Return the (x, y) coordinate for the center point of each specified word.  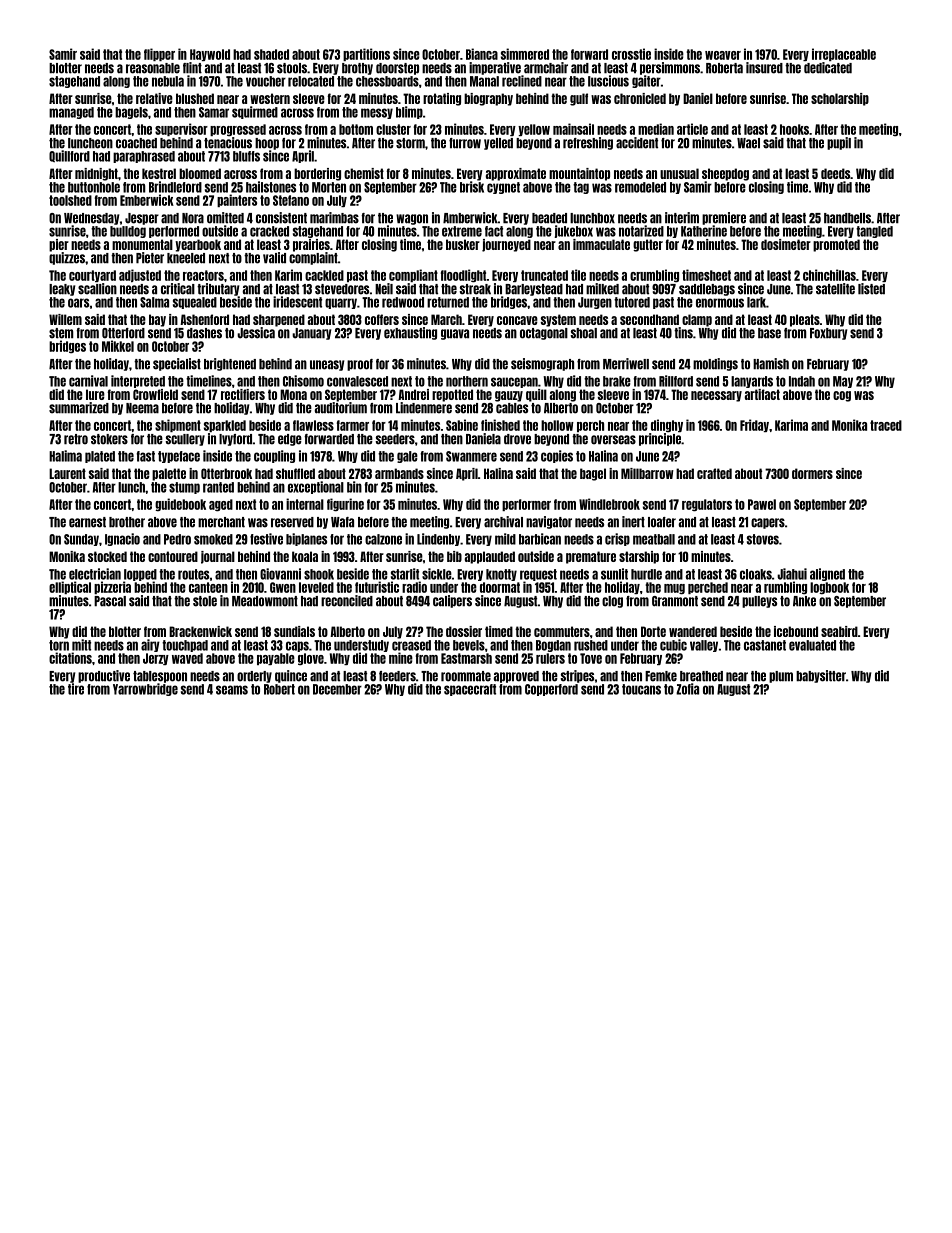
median (656, 129)
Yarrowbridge (145, 689)
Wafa (342, 522)
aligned (827, 574)
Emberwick (147, 200)
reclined (522, 81)
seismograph (542, 364)
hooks (794, 129)
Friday (754, 425)
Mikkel (118, 346)
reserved (292, 522)
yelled (498, 144)
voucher (266, 81)
